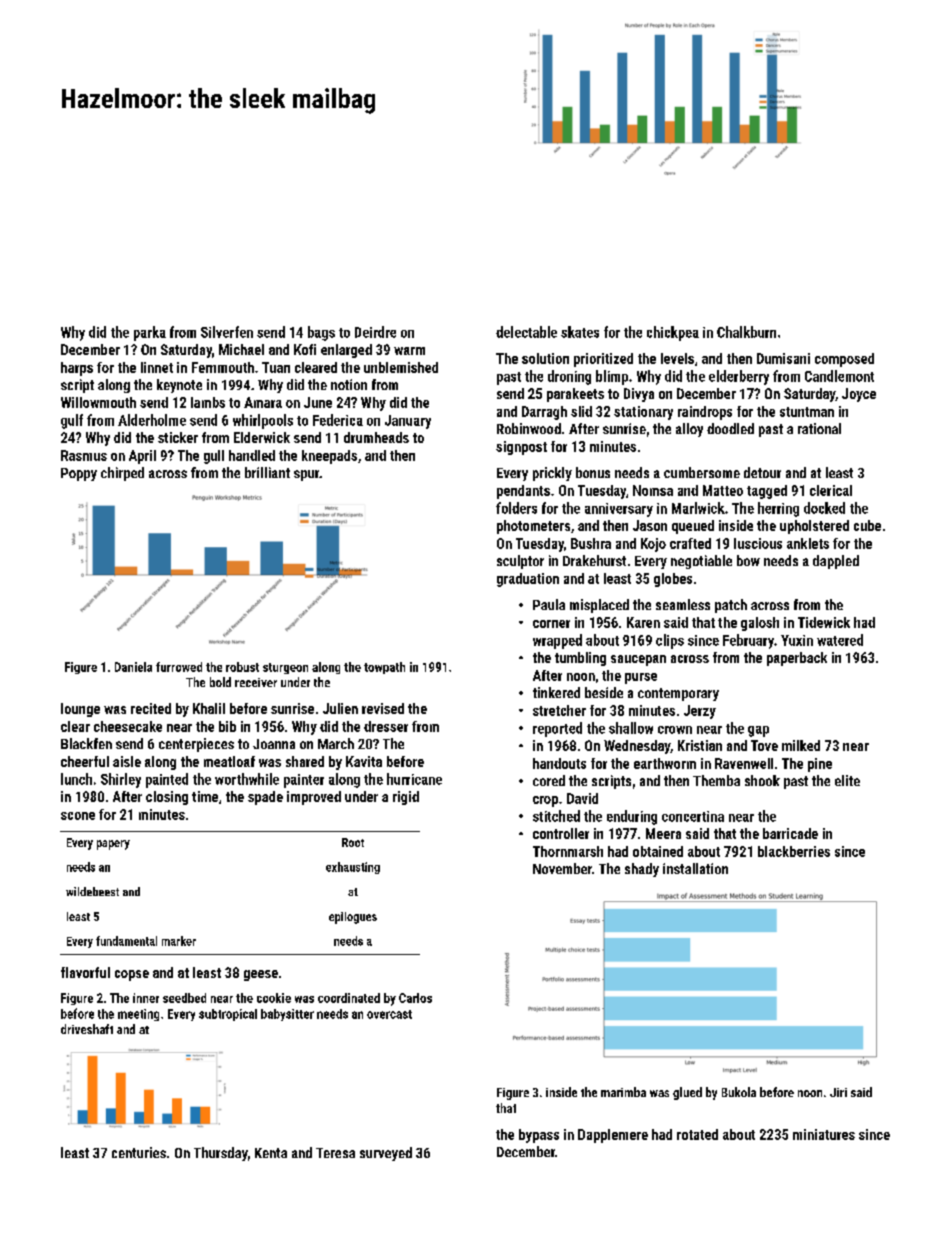  Describe the element at coordinates (306, 475) in the image. I see `spur` at that location.
